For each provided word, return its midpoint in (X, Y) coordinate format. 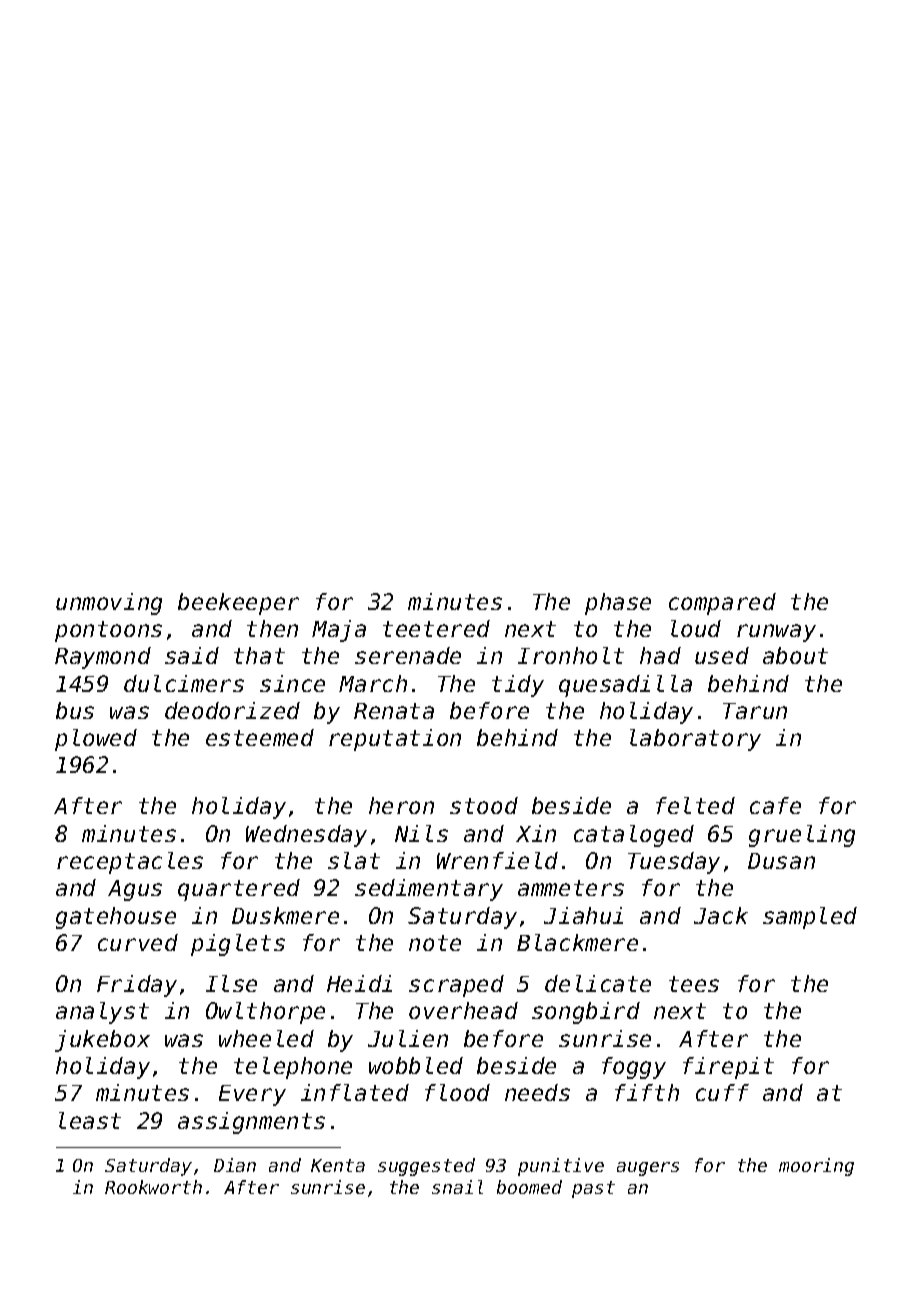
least (90, 1120)
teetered (436, 628)
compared (722, 604)
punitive (561, 1167)
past (593, 1189)
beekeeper (238, 604)
